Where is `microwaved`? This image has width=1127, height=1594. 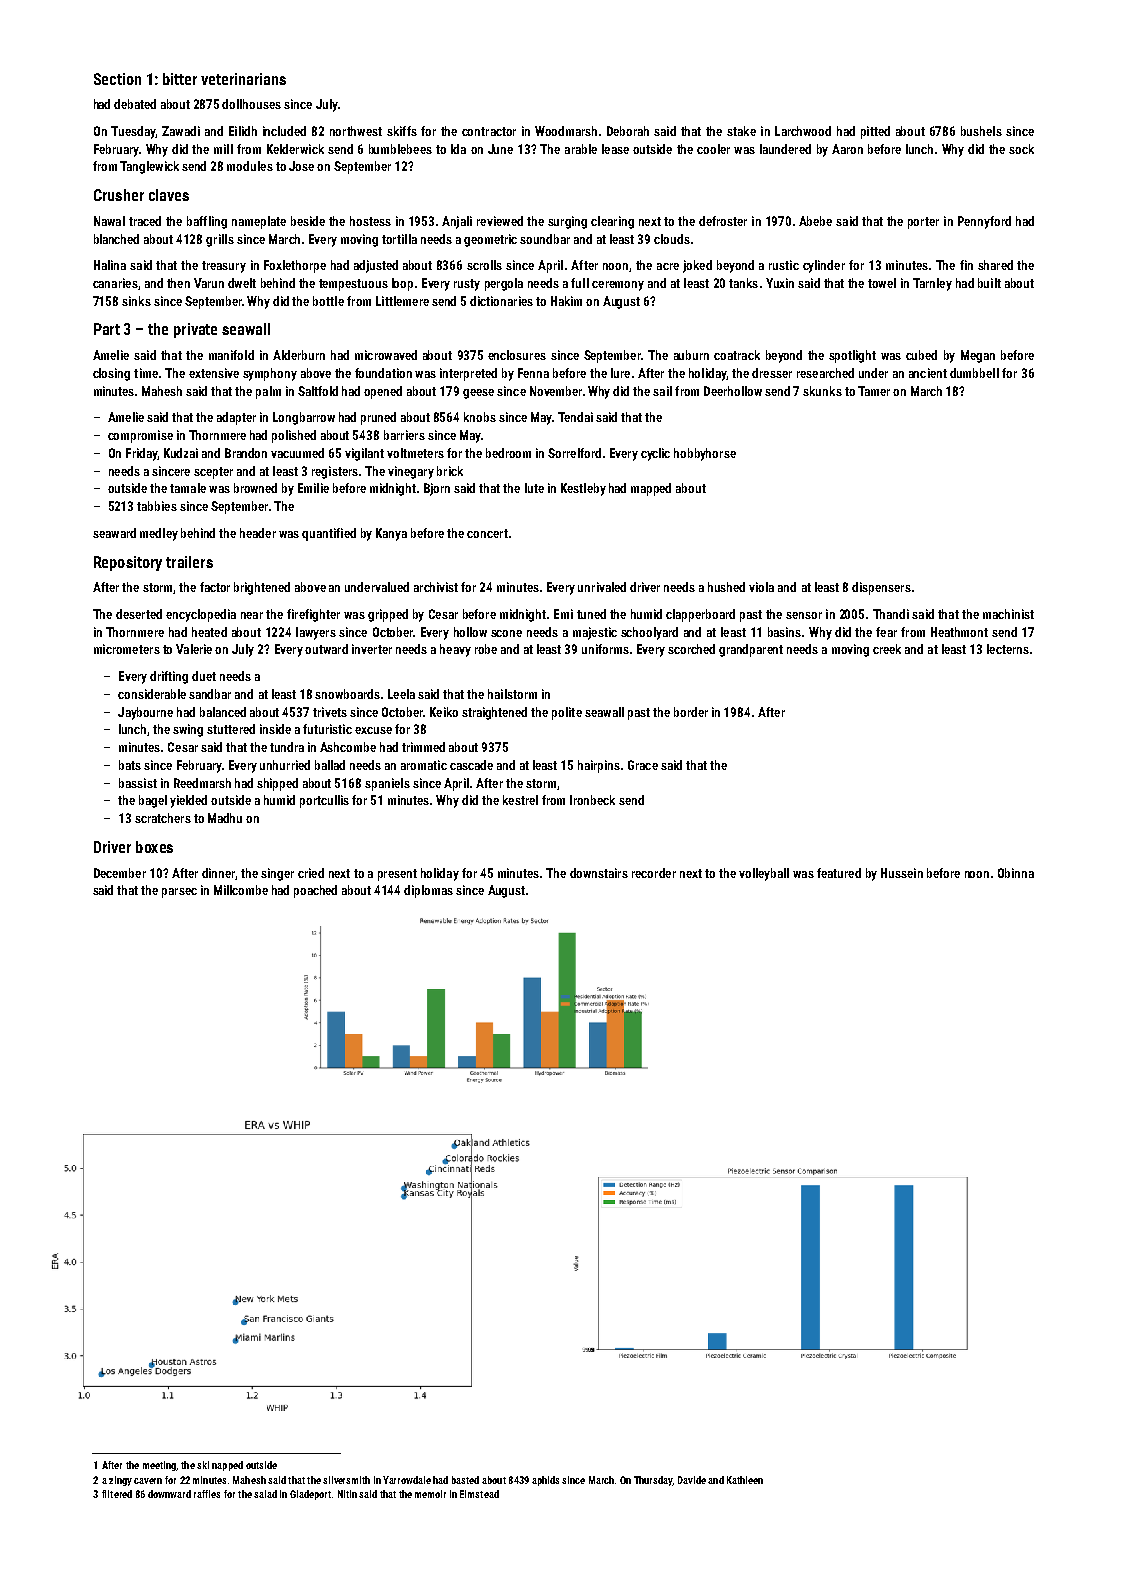 microwaved is located at coordinates (386, 355).
